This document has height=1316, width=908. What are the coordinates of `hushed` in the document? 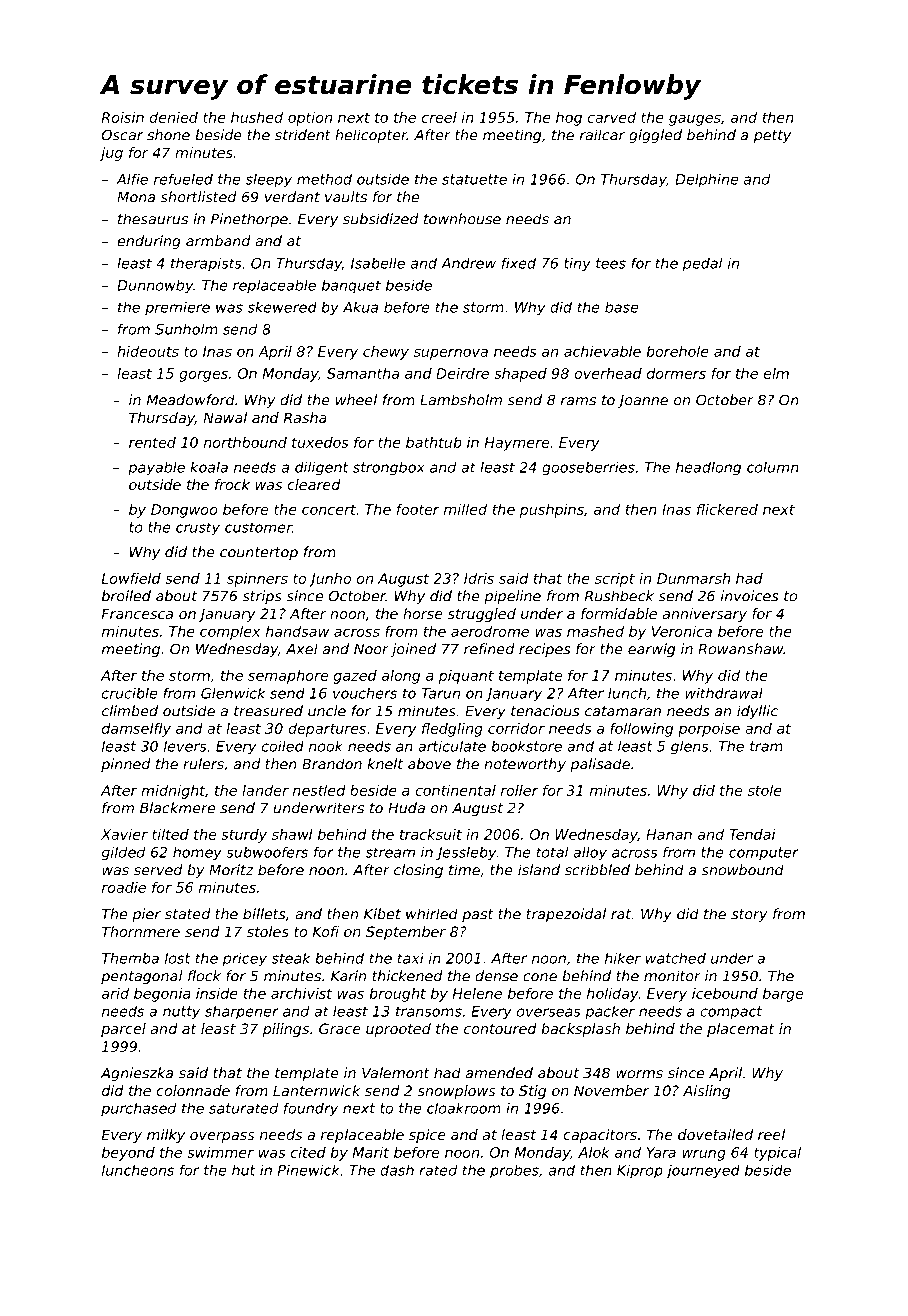 It's located at (257, 117).
